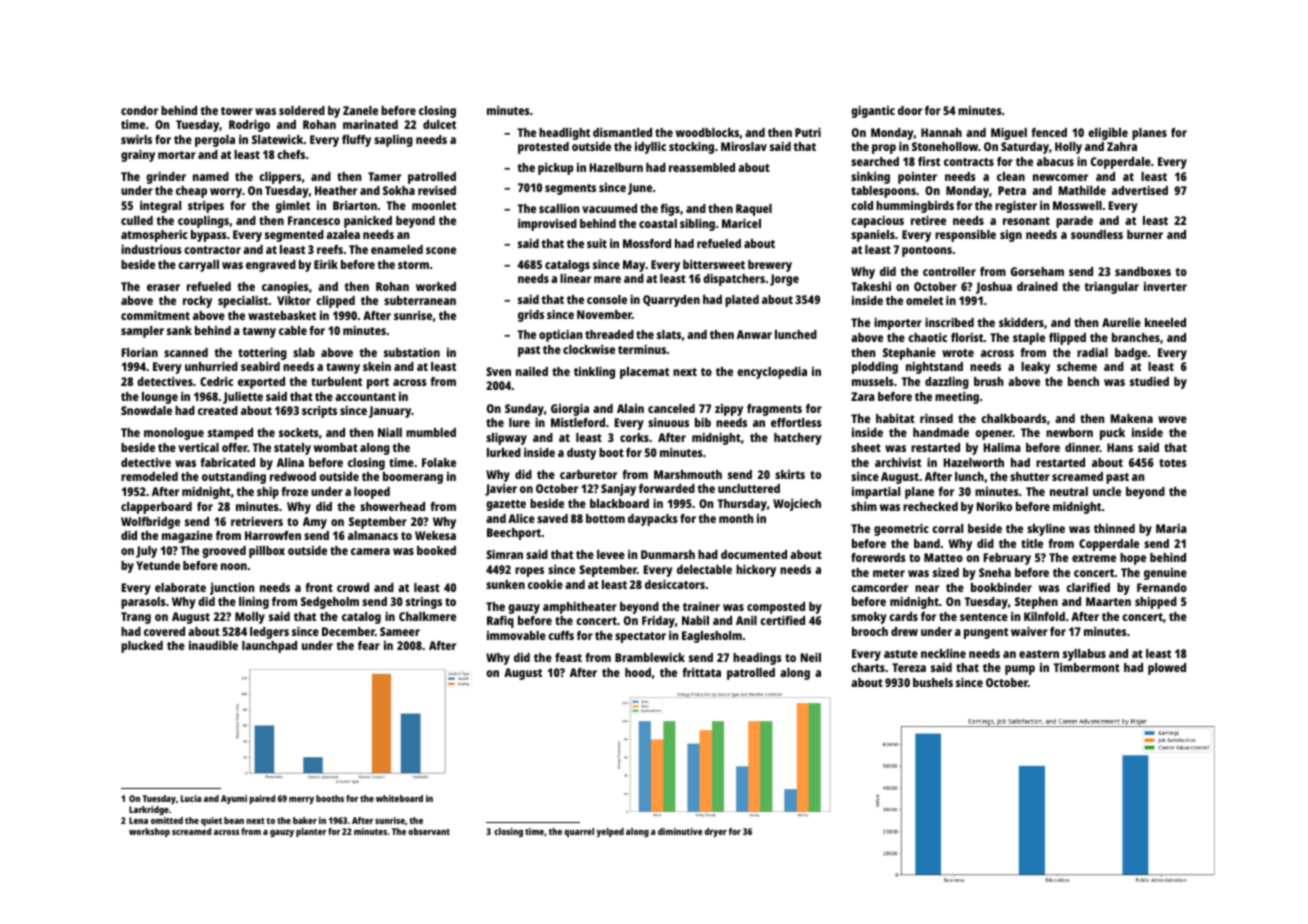 This page has height=924, width=1308. I want to click on Sedgeholm, so click(330, 603).
